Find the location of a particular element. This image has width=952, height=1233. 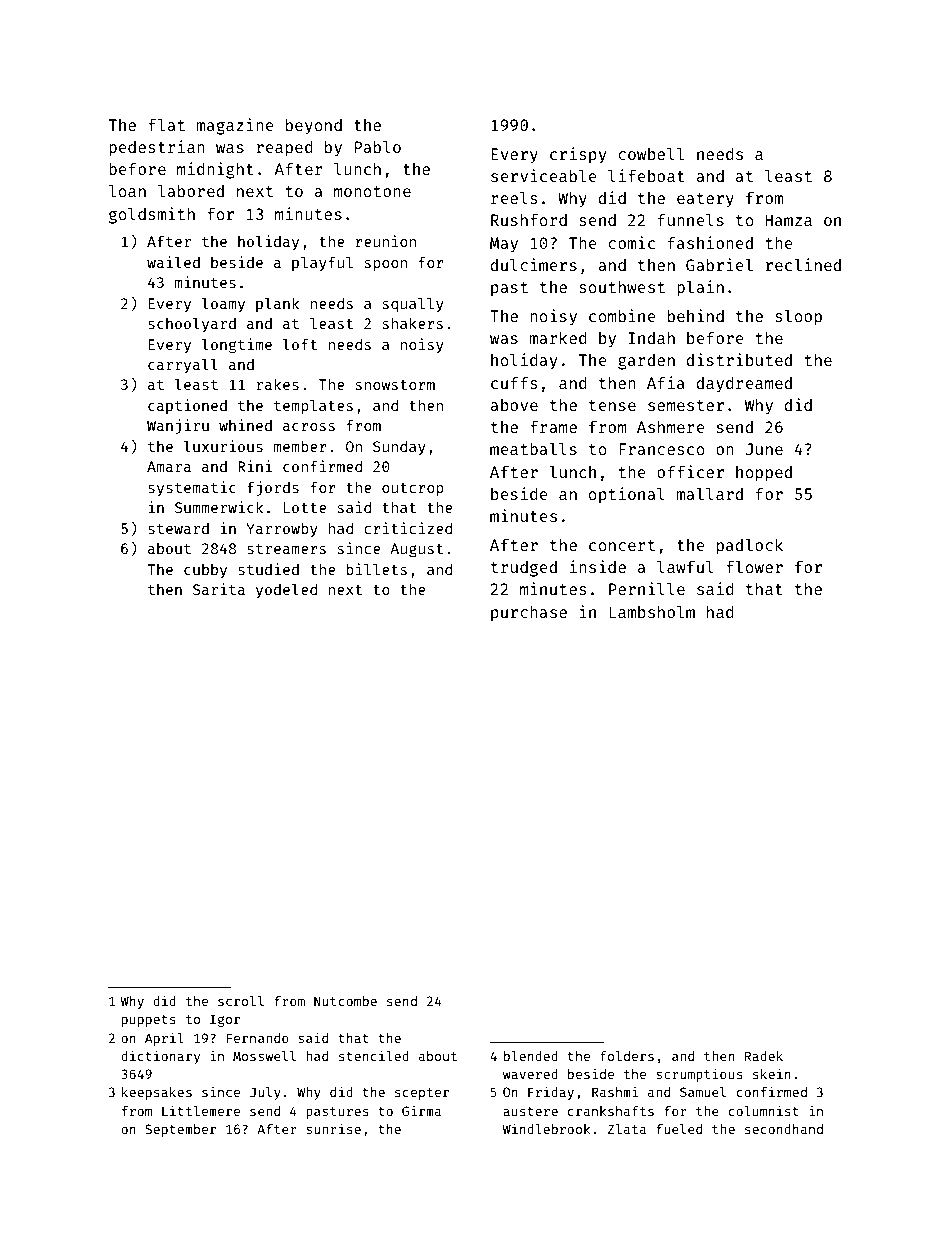

cowbell is located at coordinates (651, 153).
